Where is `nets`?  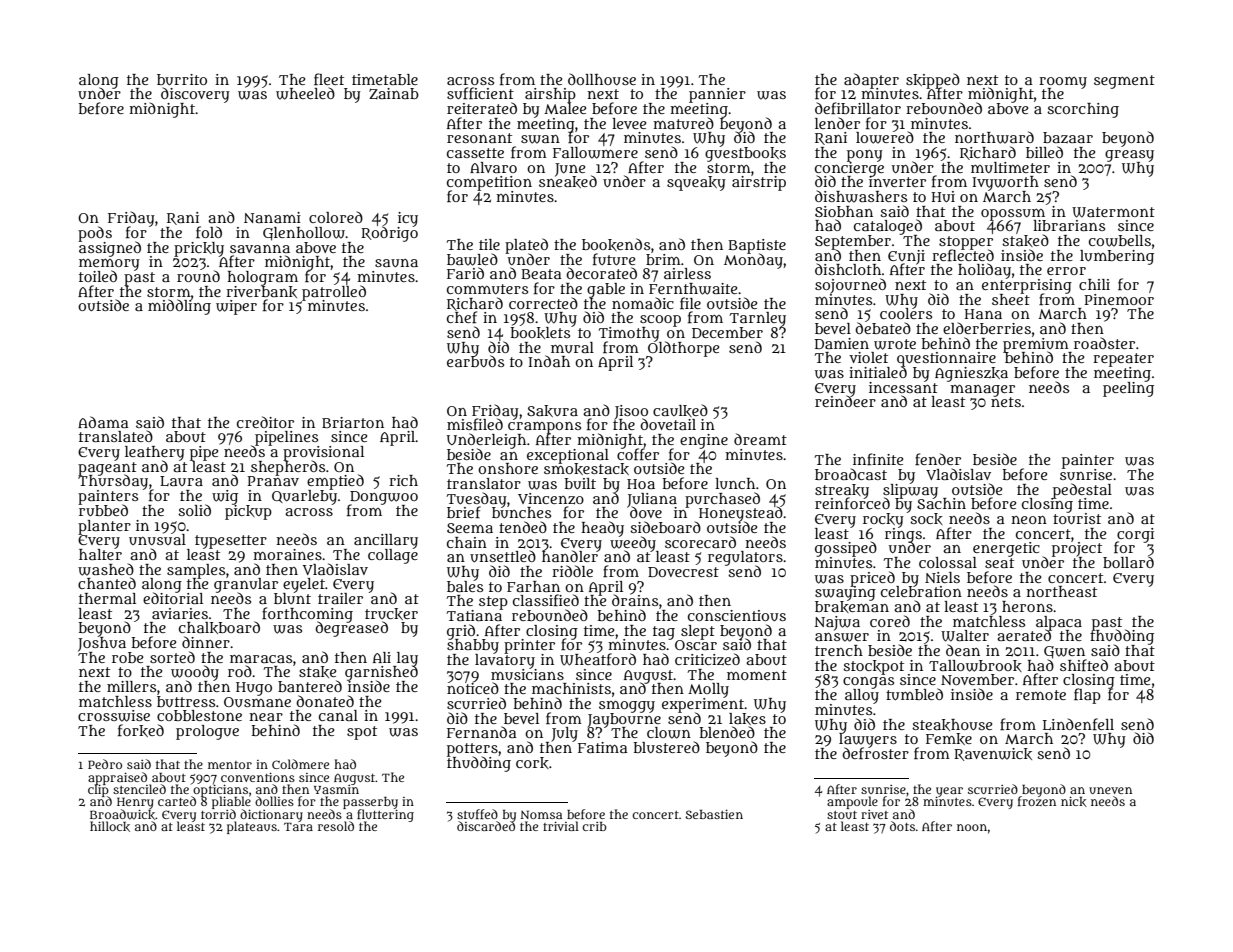 nets is located at coordinates (1006, 402).
